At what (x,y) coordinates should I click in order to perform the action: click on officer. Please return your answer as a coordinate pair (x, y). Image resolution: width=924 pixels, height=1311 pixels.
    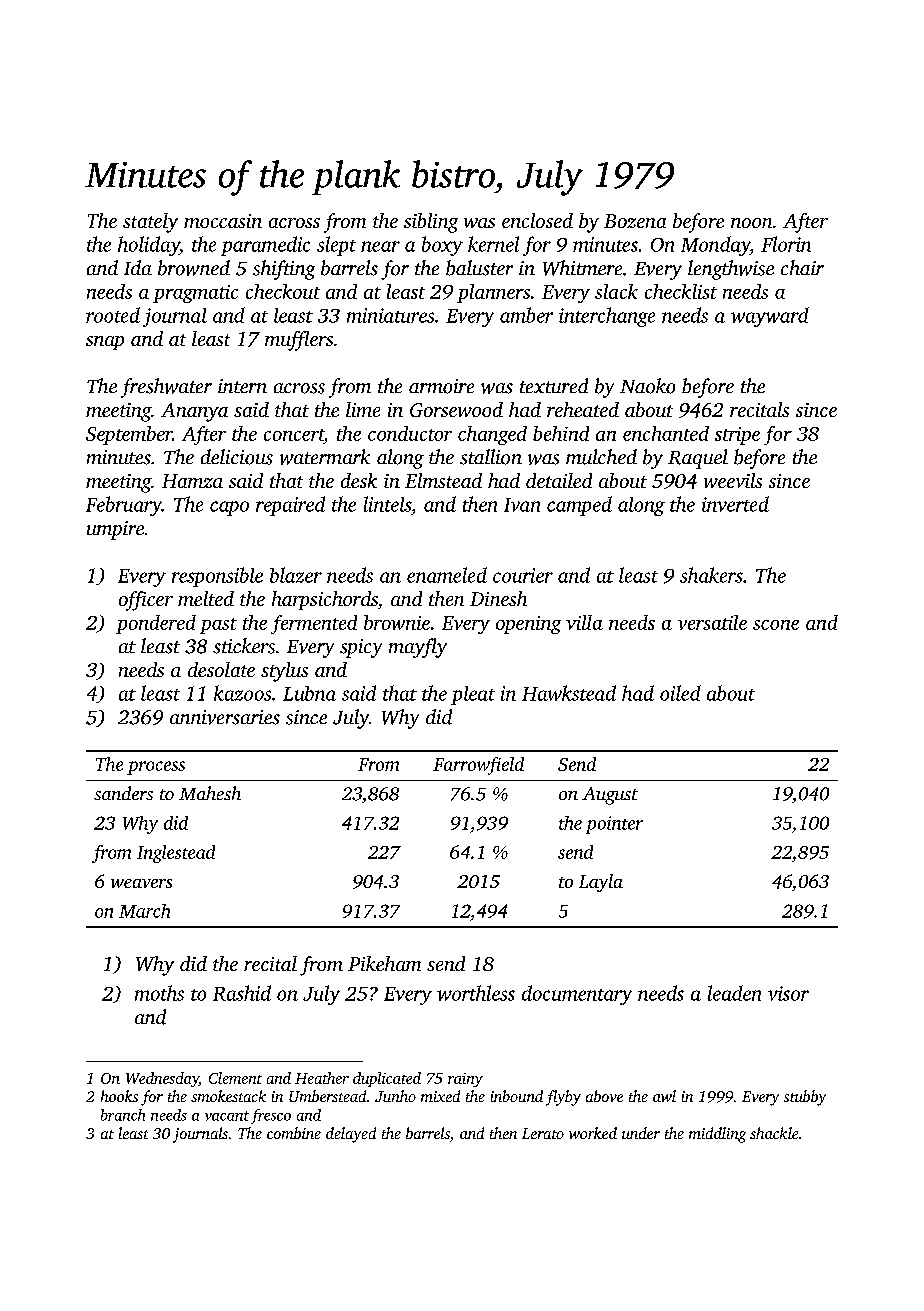
    Looking at the image, I should click on (146, 601).
